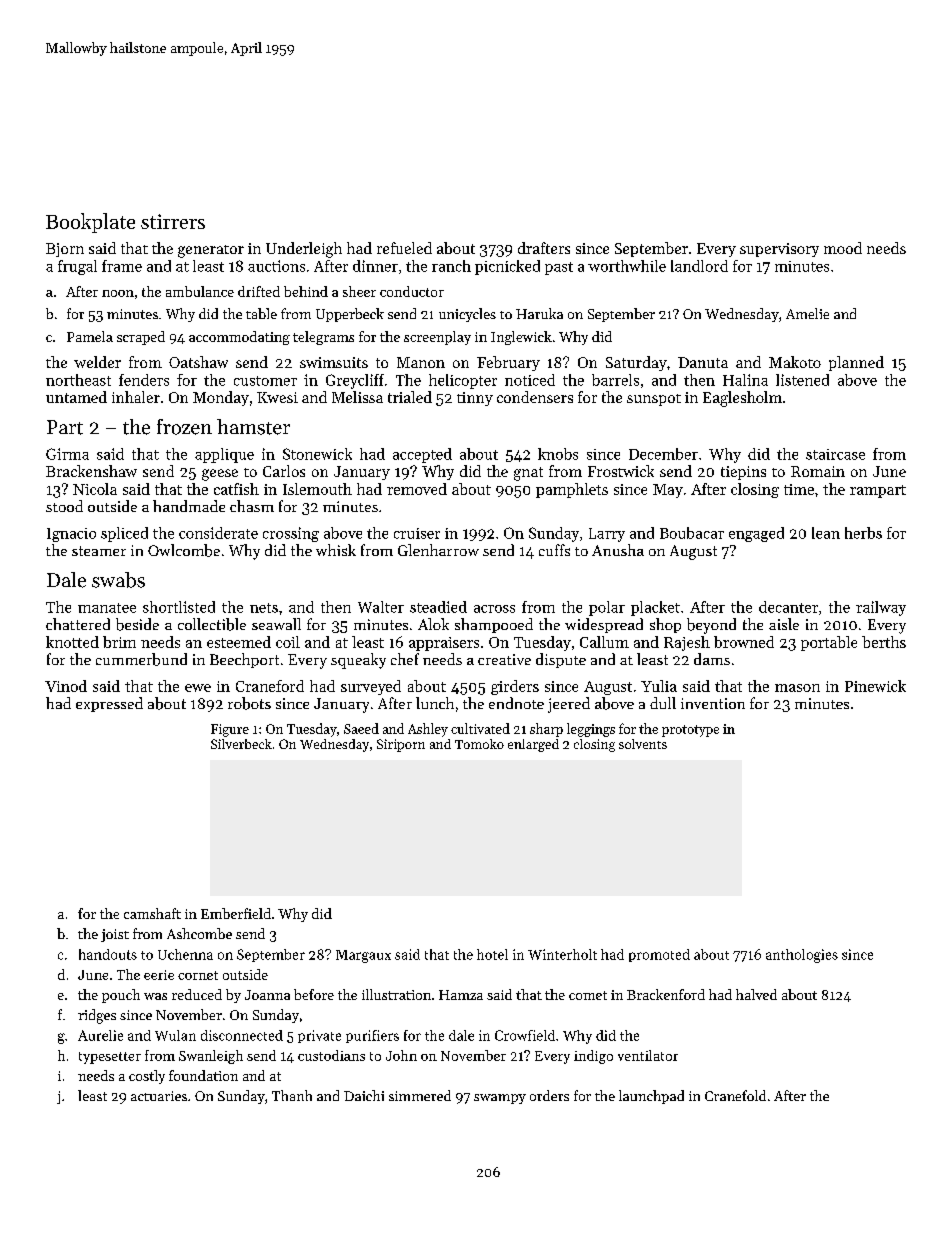 The image size is (952, 1233). What do you see at coordinates (405, 659) in the image?
I see `chef` at bounding box center [405, 659].
